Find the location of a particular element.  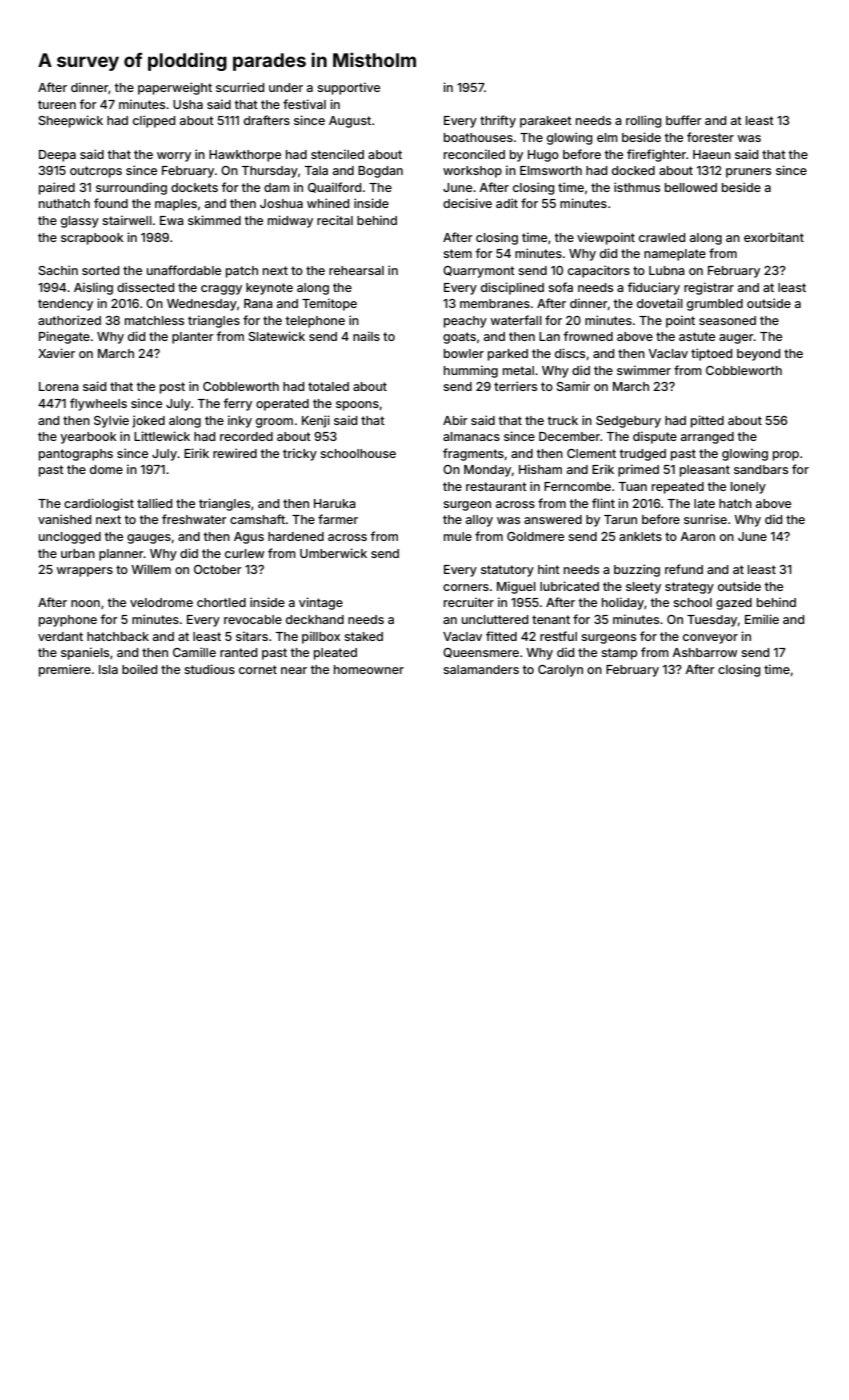

sandbars is located at coordinates (761, 469).
